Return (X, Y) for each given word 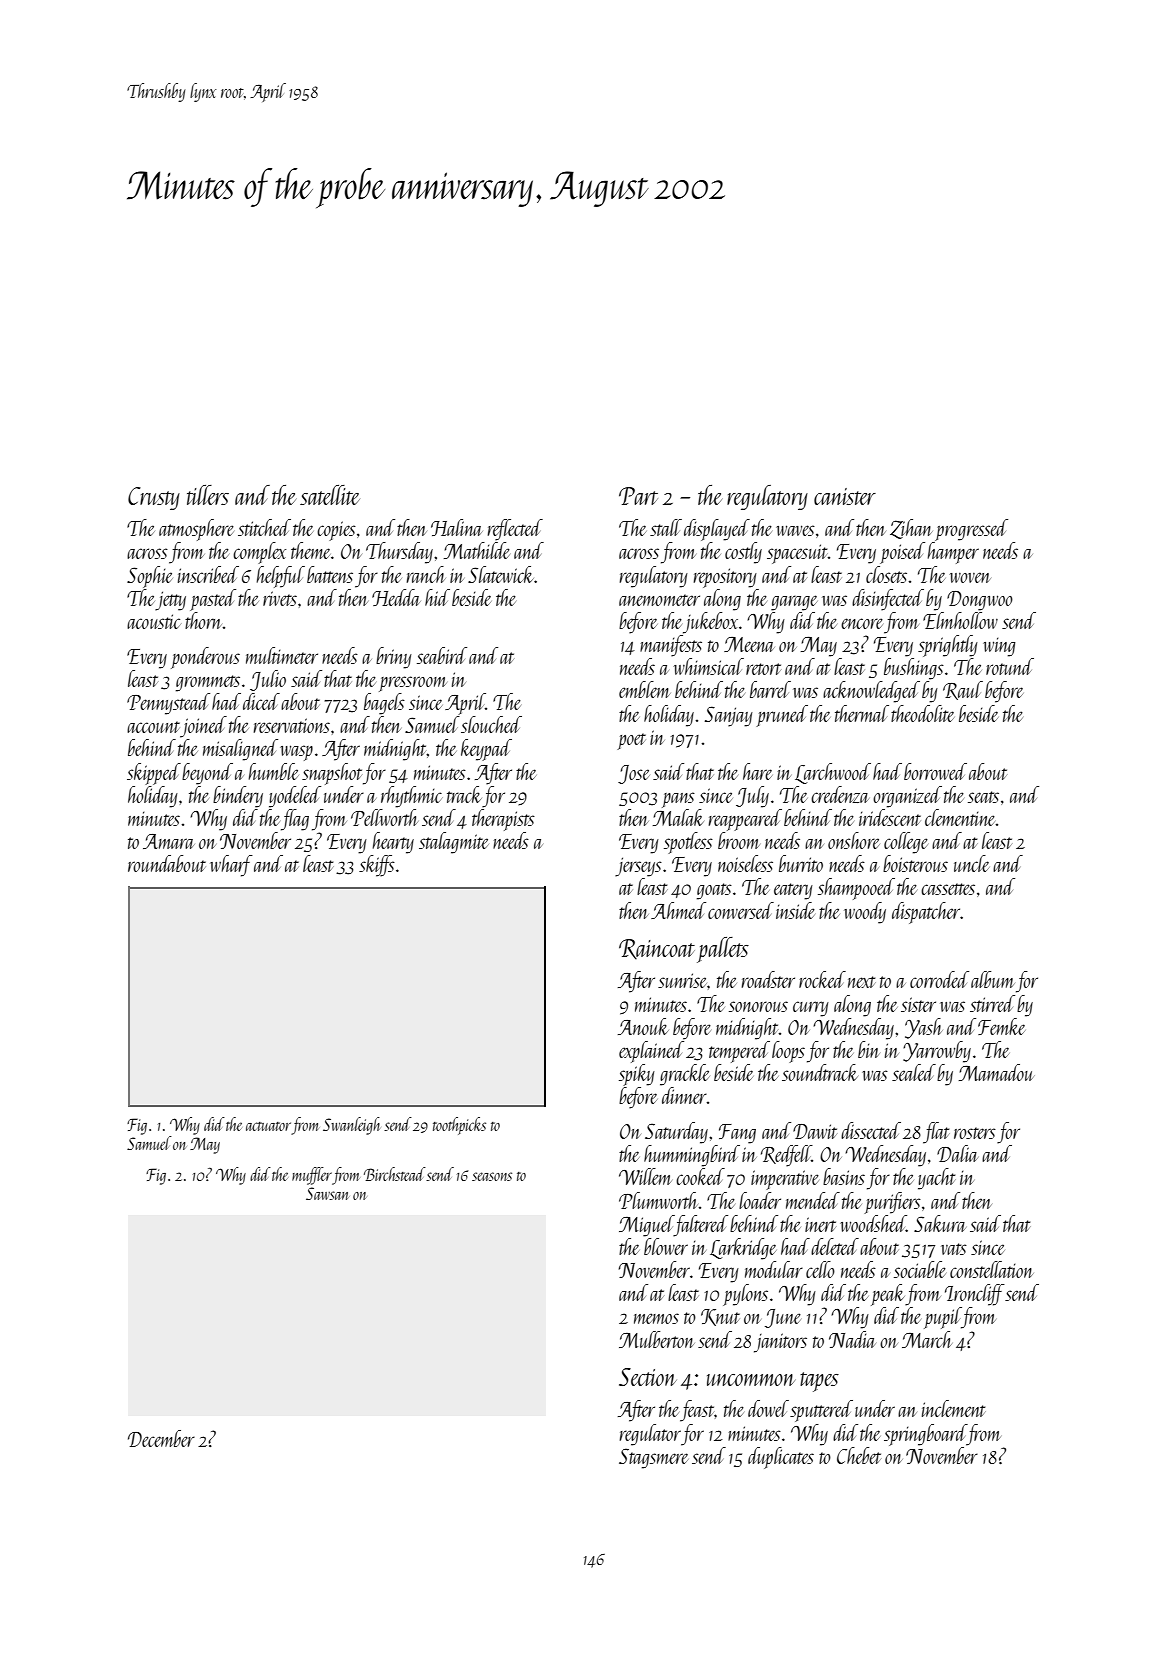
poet (631, 741)
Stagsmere (653, 1458)
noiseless (745, 863)
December (161, 1438)
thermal (862, 713)
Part (638, 496)
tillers (208, 495)
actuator (268, 1126)
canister (845, 496)
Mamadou (997, 1072)
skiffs (377, 866)
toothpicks (459, 1126)
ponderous (205, 658)
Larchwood (833, 773)
